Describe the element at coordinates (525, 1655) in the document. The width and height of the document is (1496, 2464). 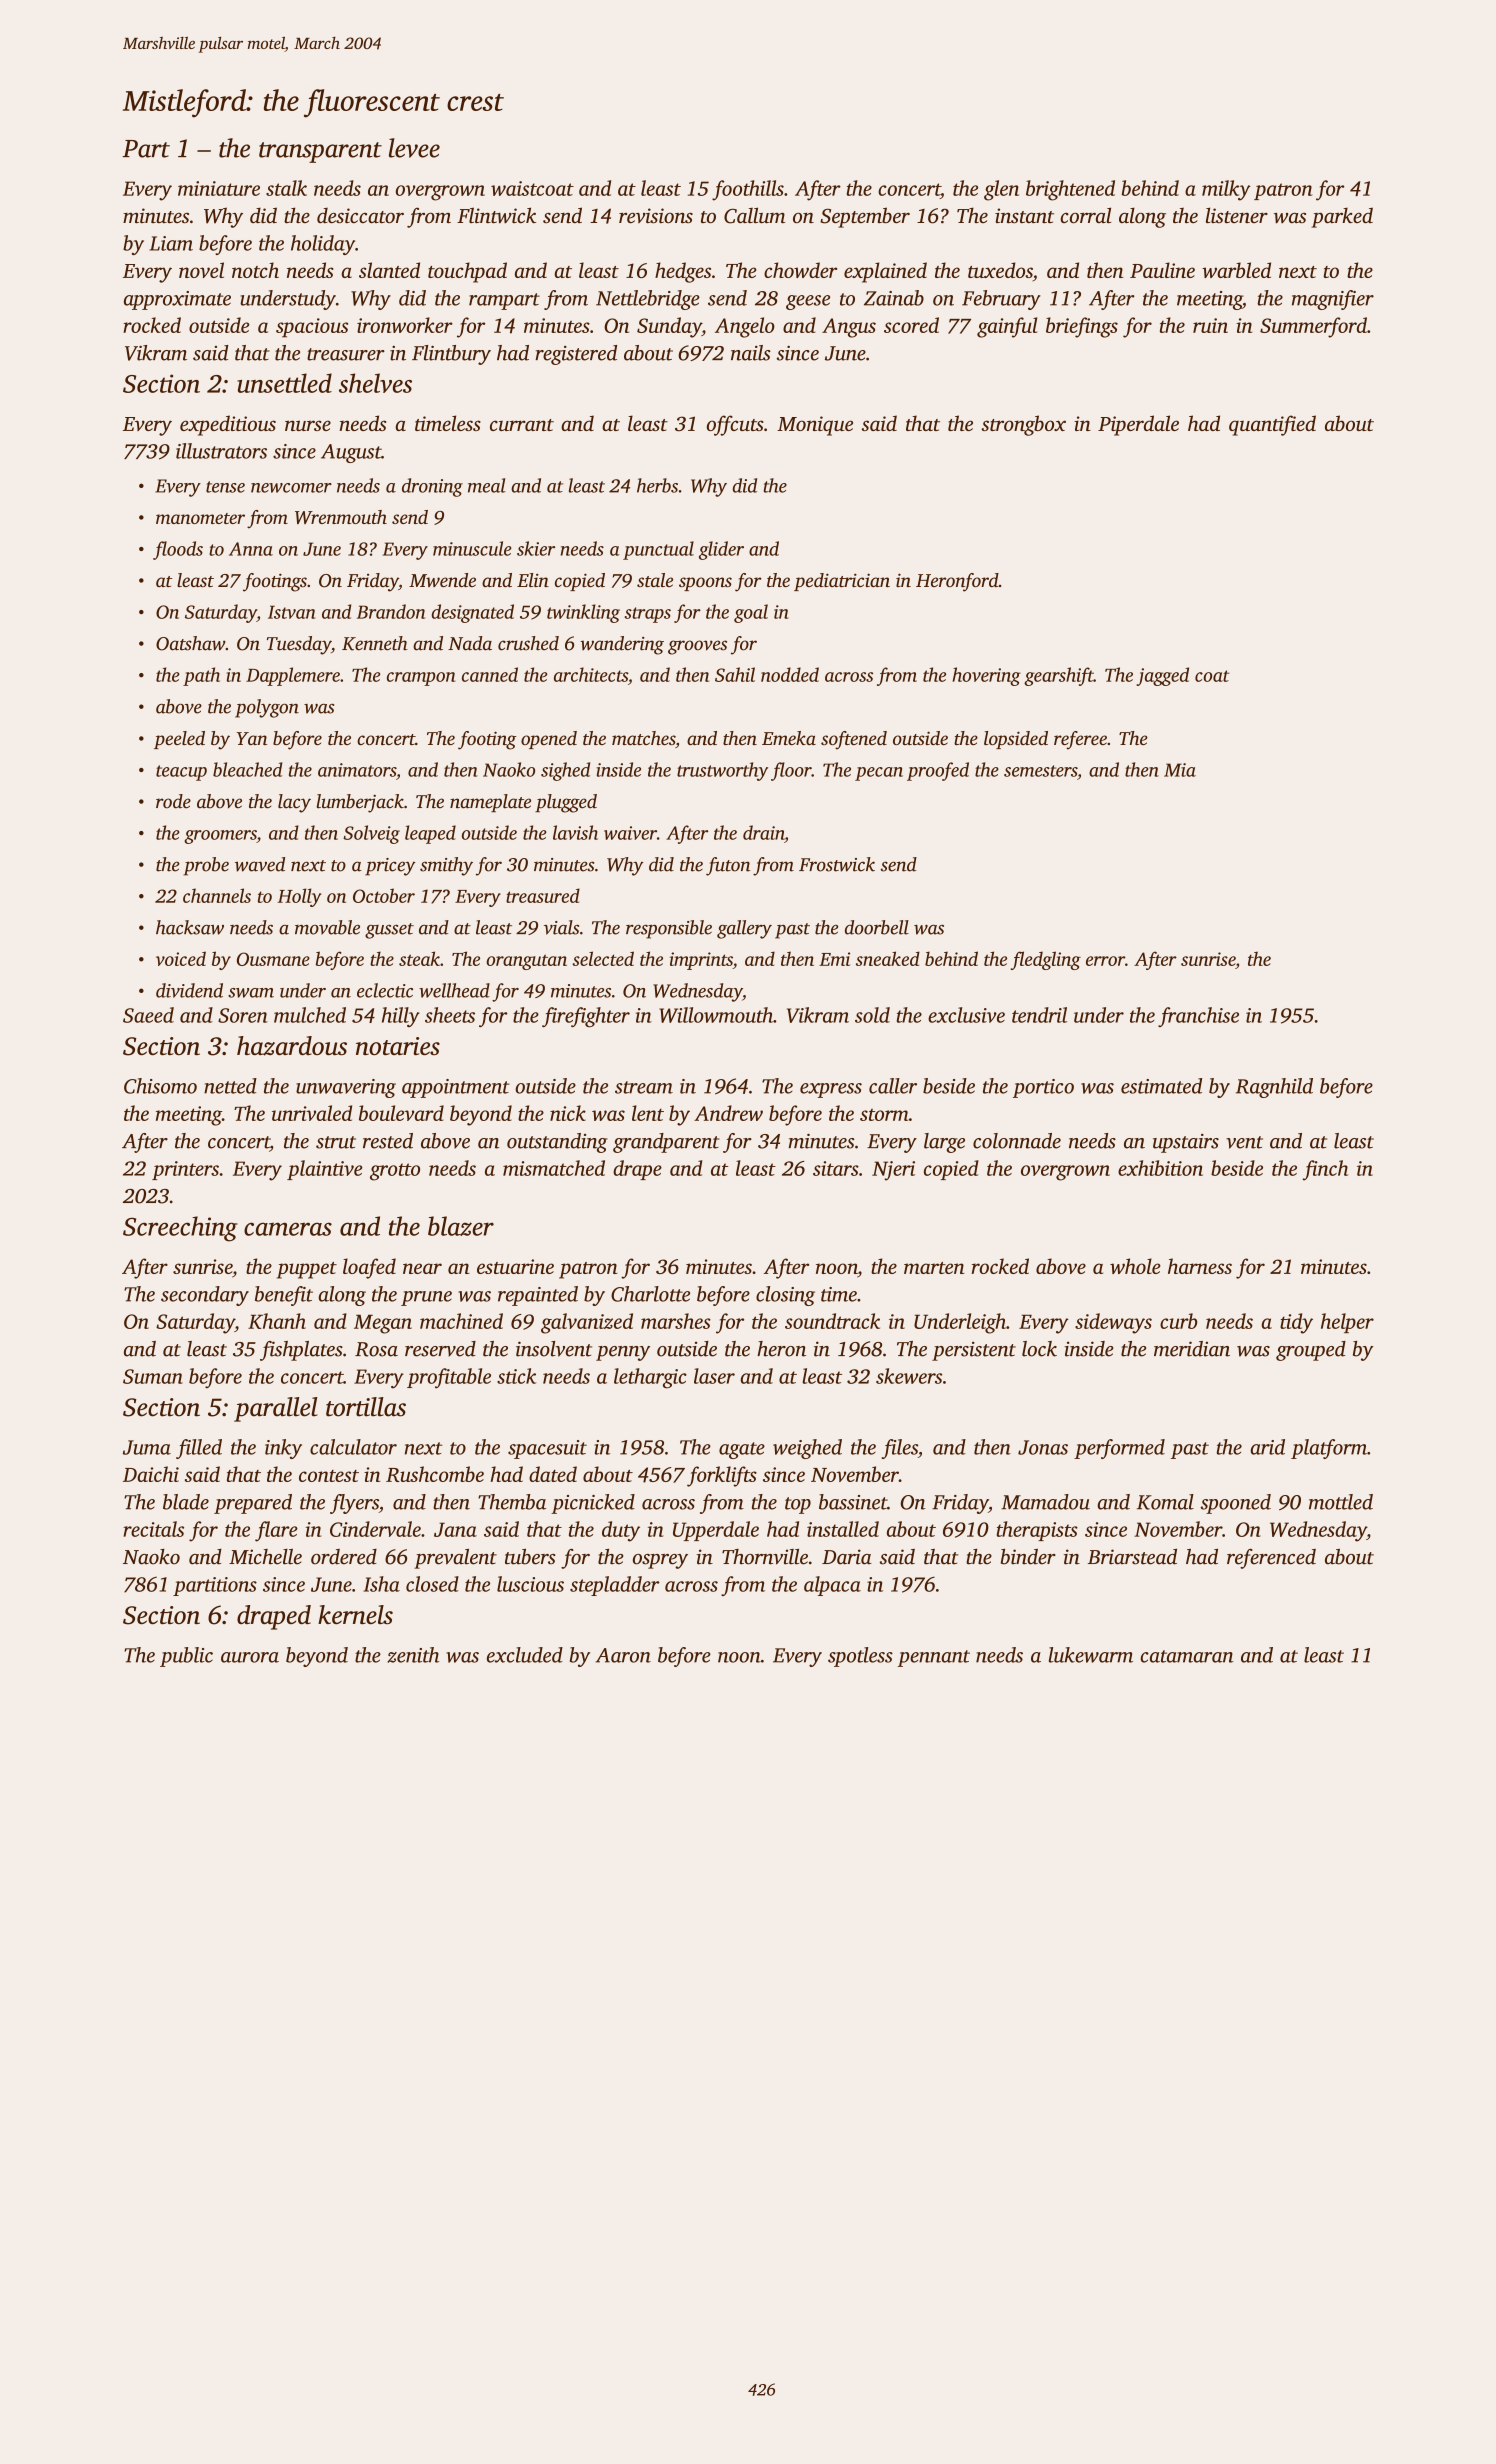
I see `excluded` at that location.
